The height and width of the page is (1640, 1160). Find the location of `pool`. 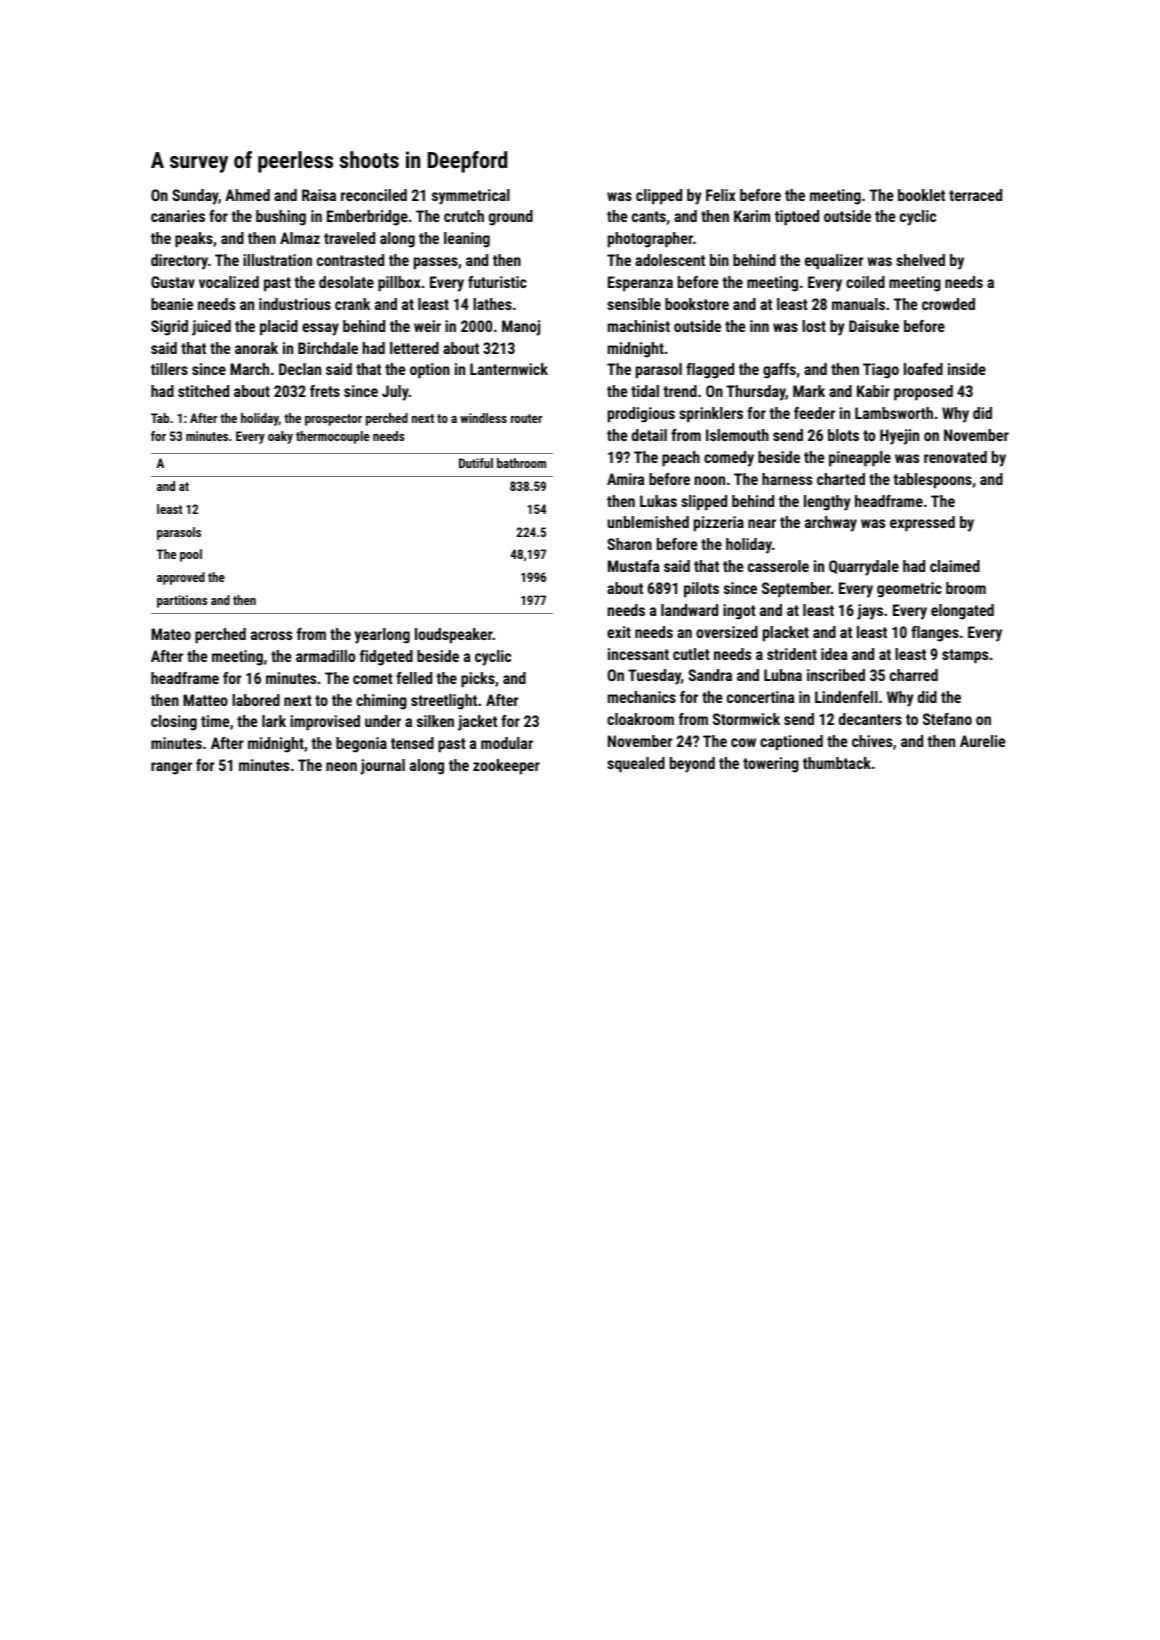

pool is located at coordinates (191, 555).
